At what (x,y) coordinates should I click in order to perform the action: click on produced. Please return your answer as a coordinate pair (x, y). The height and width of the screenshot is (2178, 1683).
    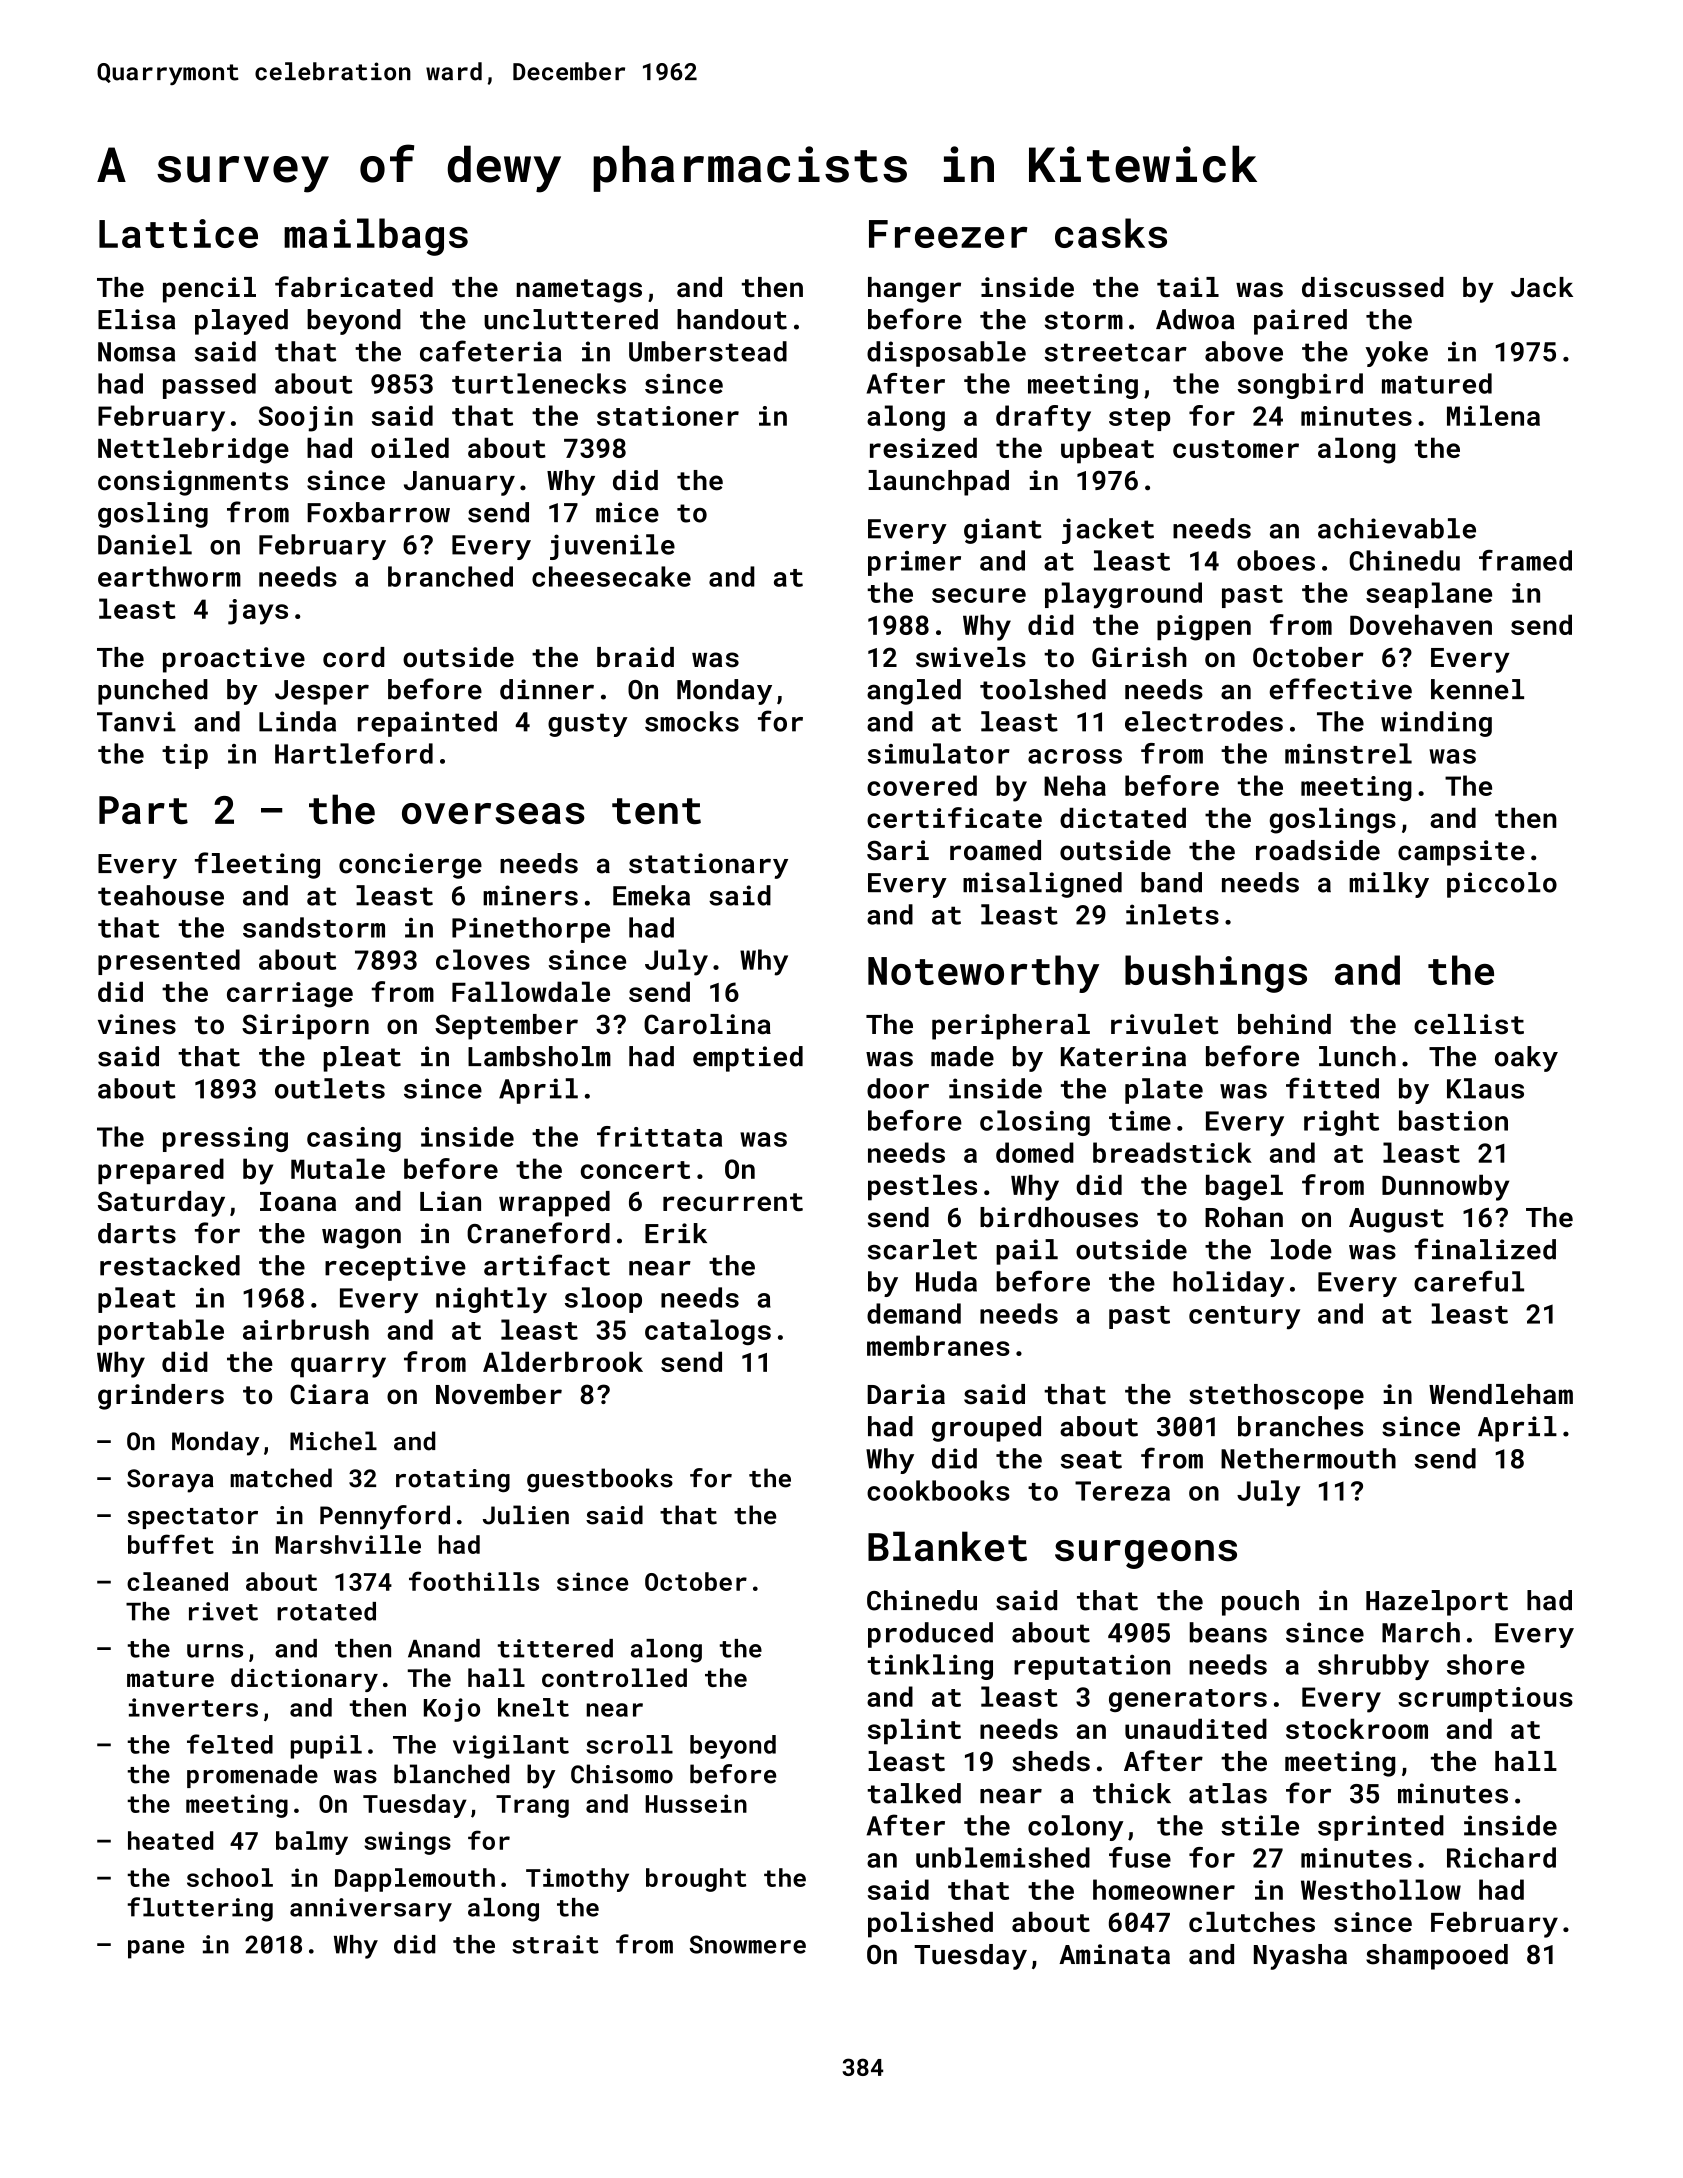
    Looking at the image, I should click on (930, 1635).
